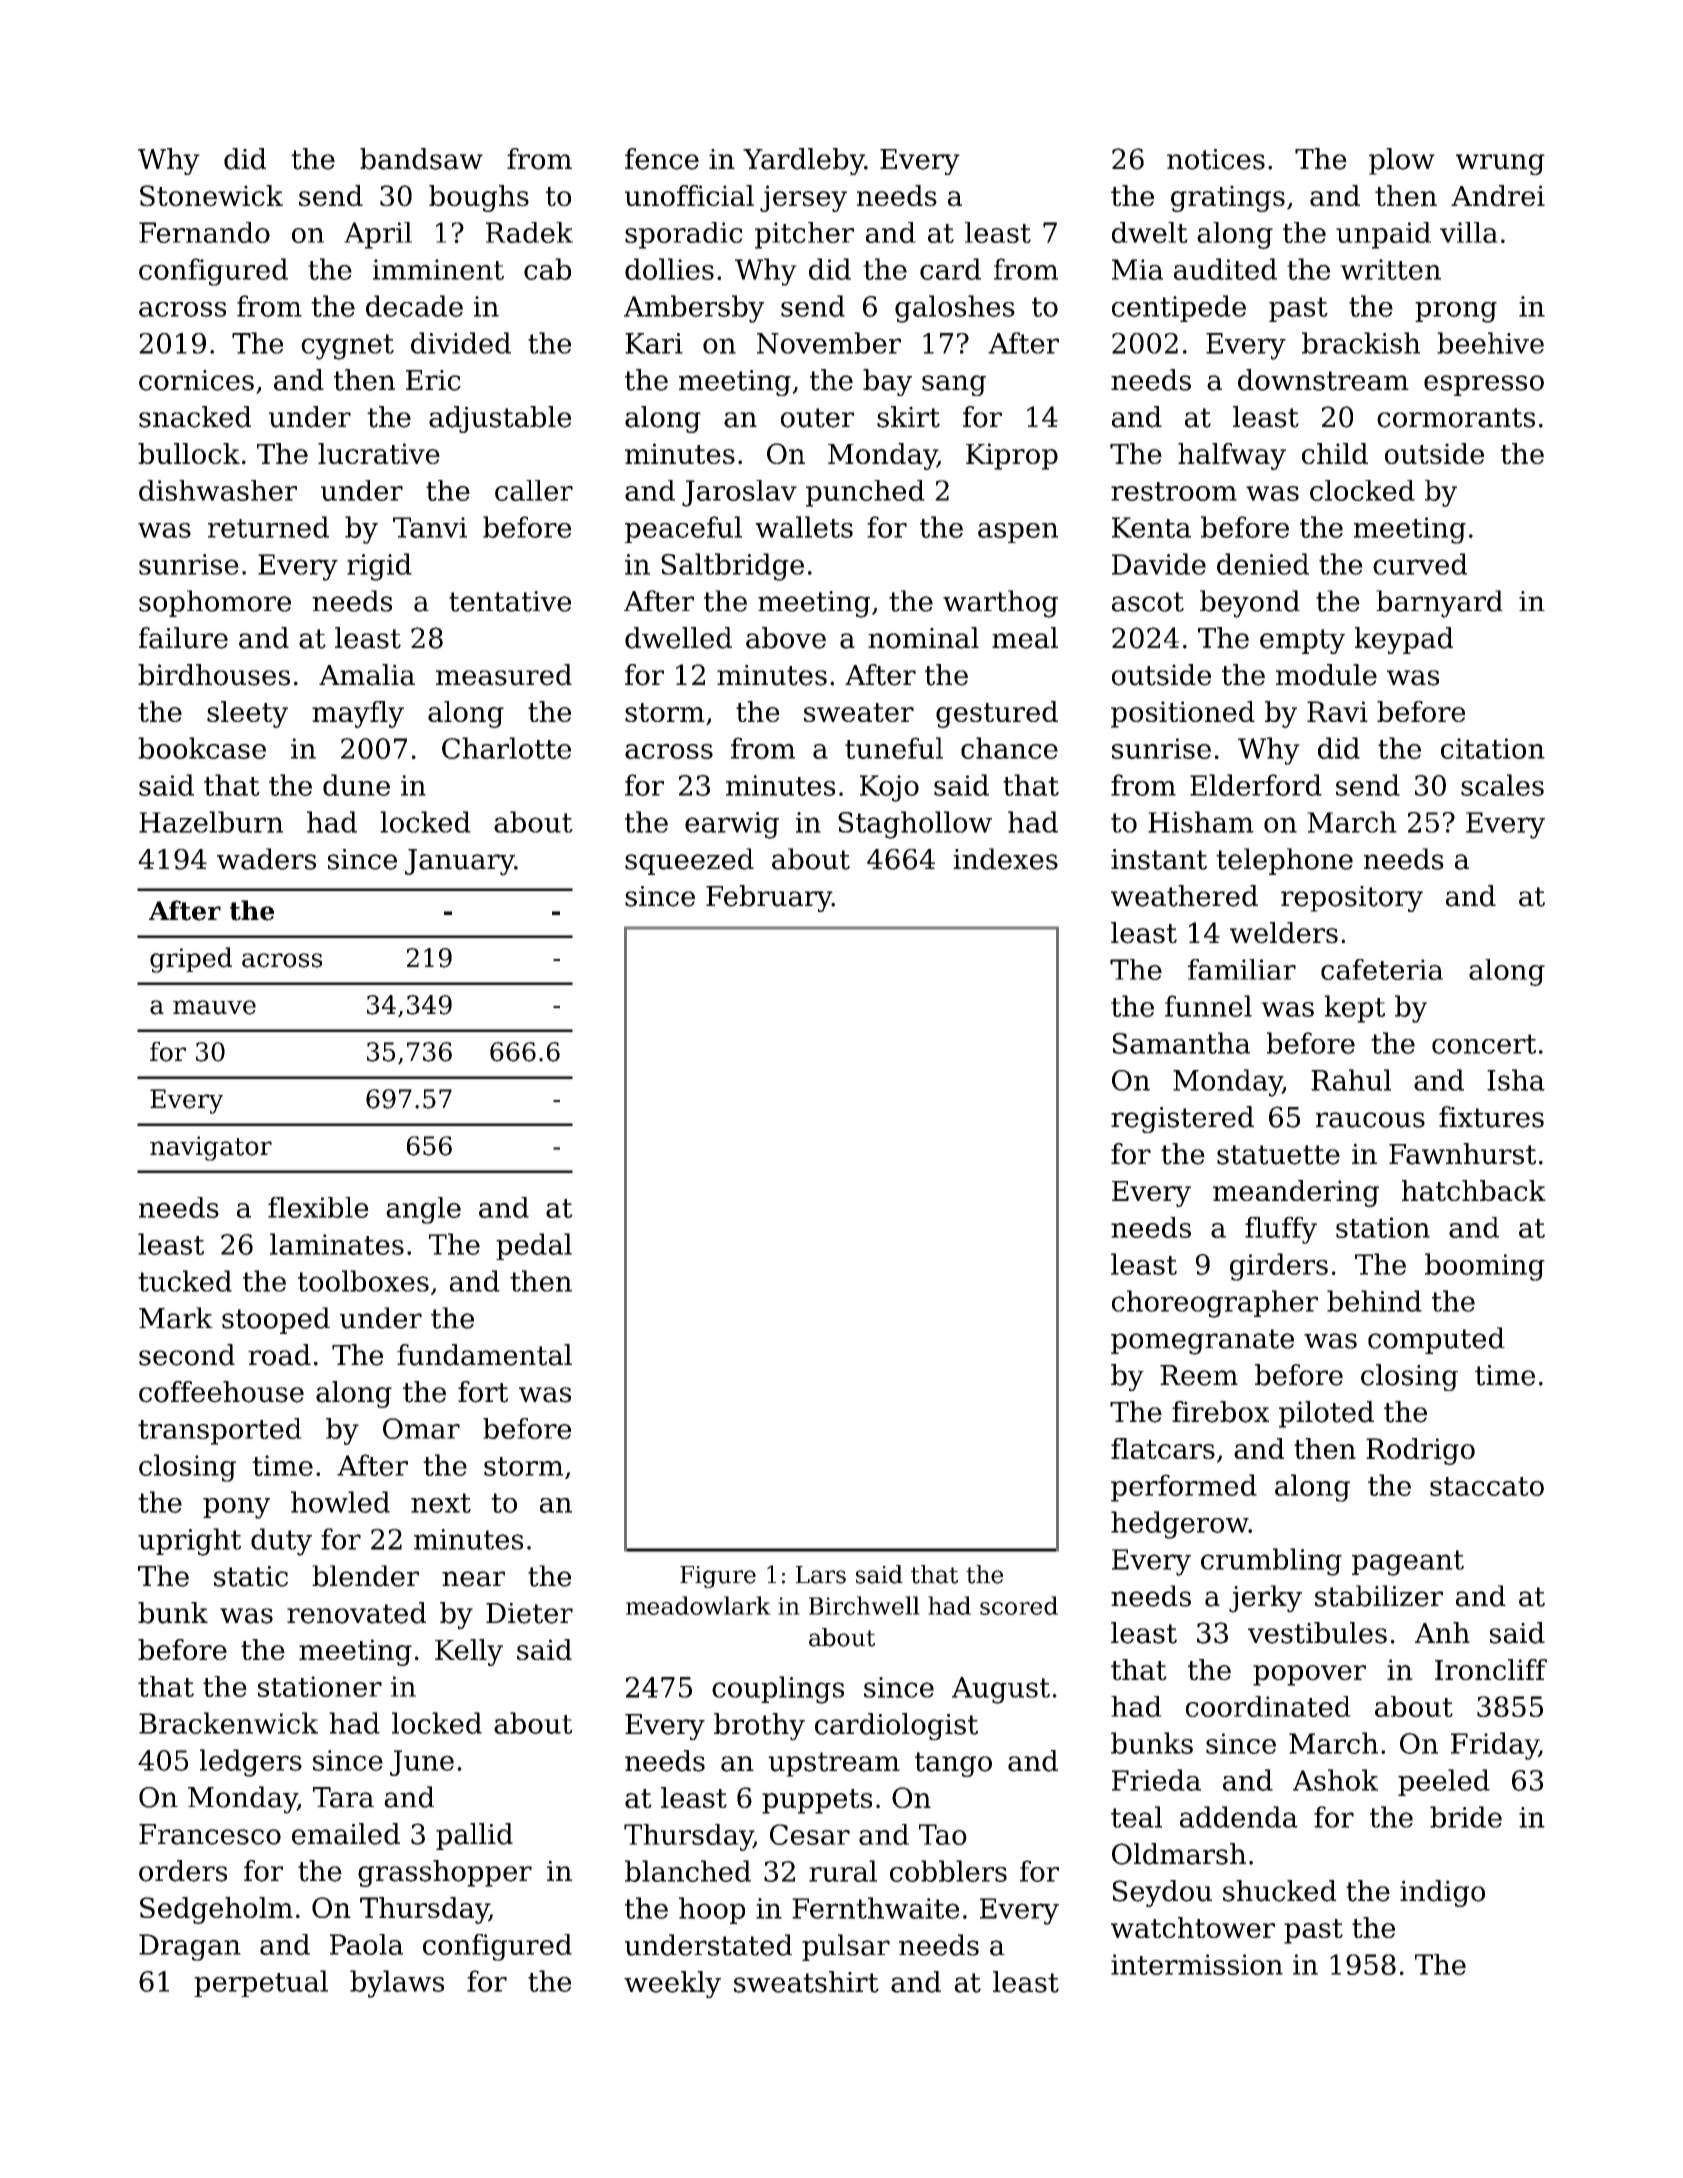  I want to click on duty, so click(281, 1542).
